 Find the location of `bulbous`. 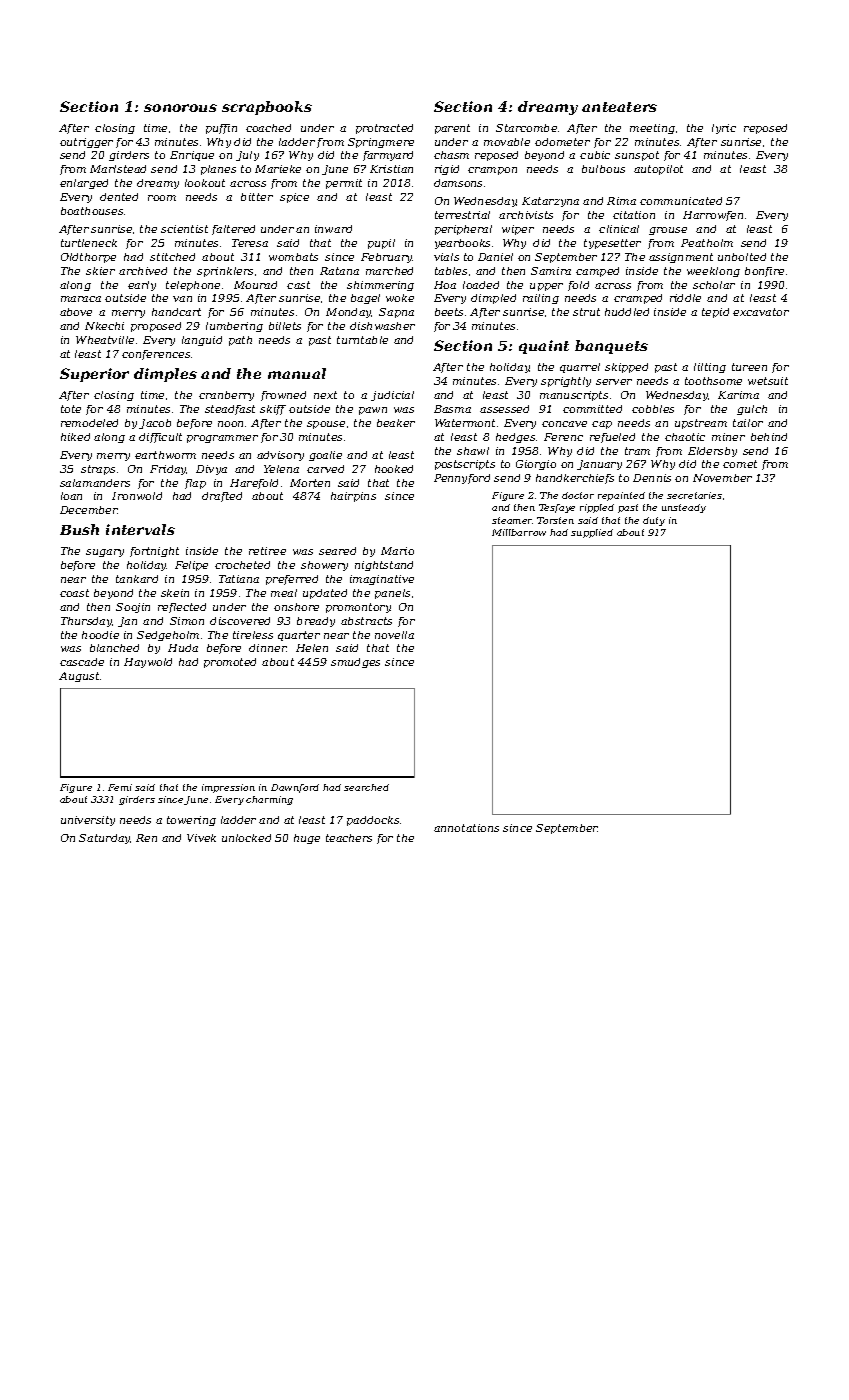

bulbous is located at coordinates (603, 169).
